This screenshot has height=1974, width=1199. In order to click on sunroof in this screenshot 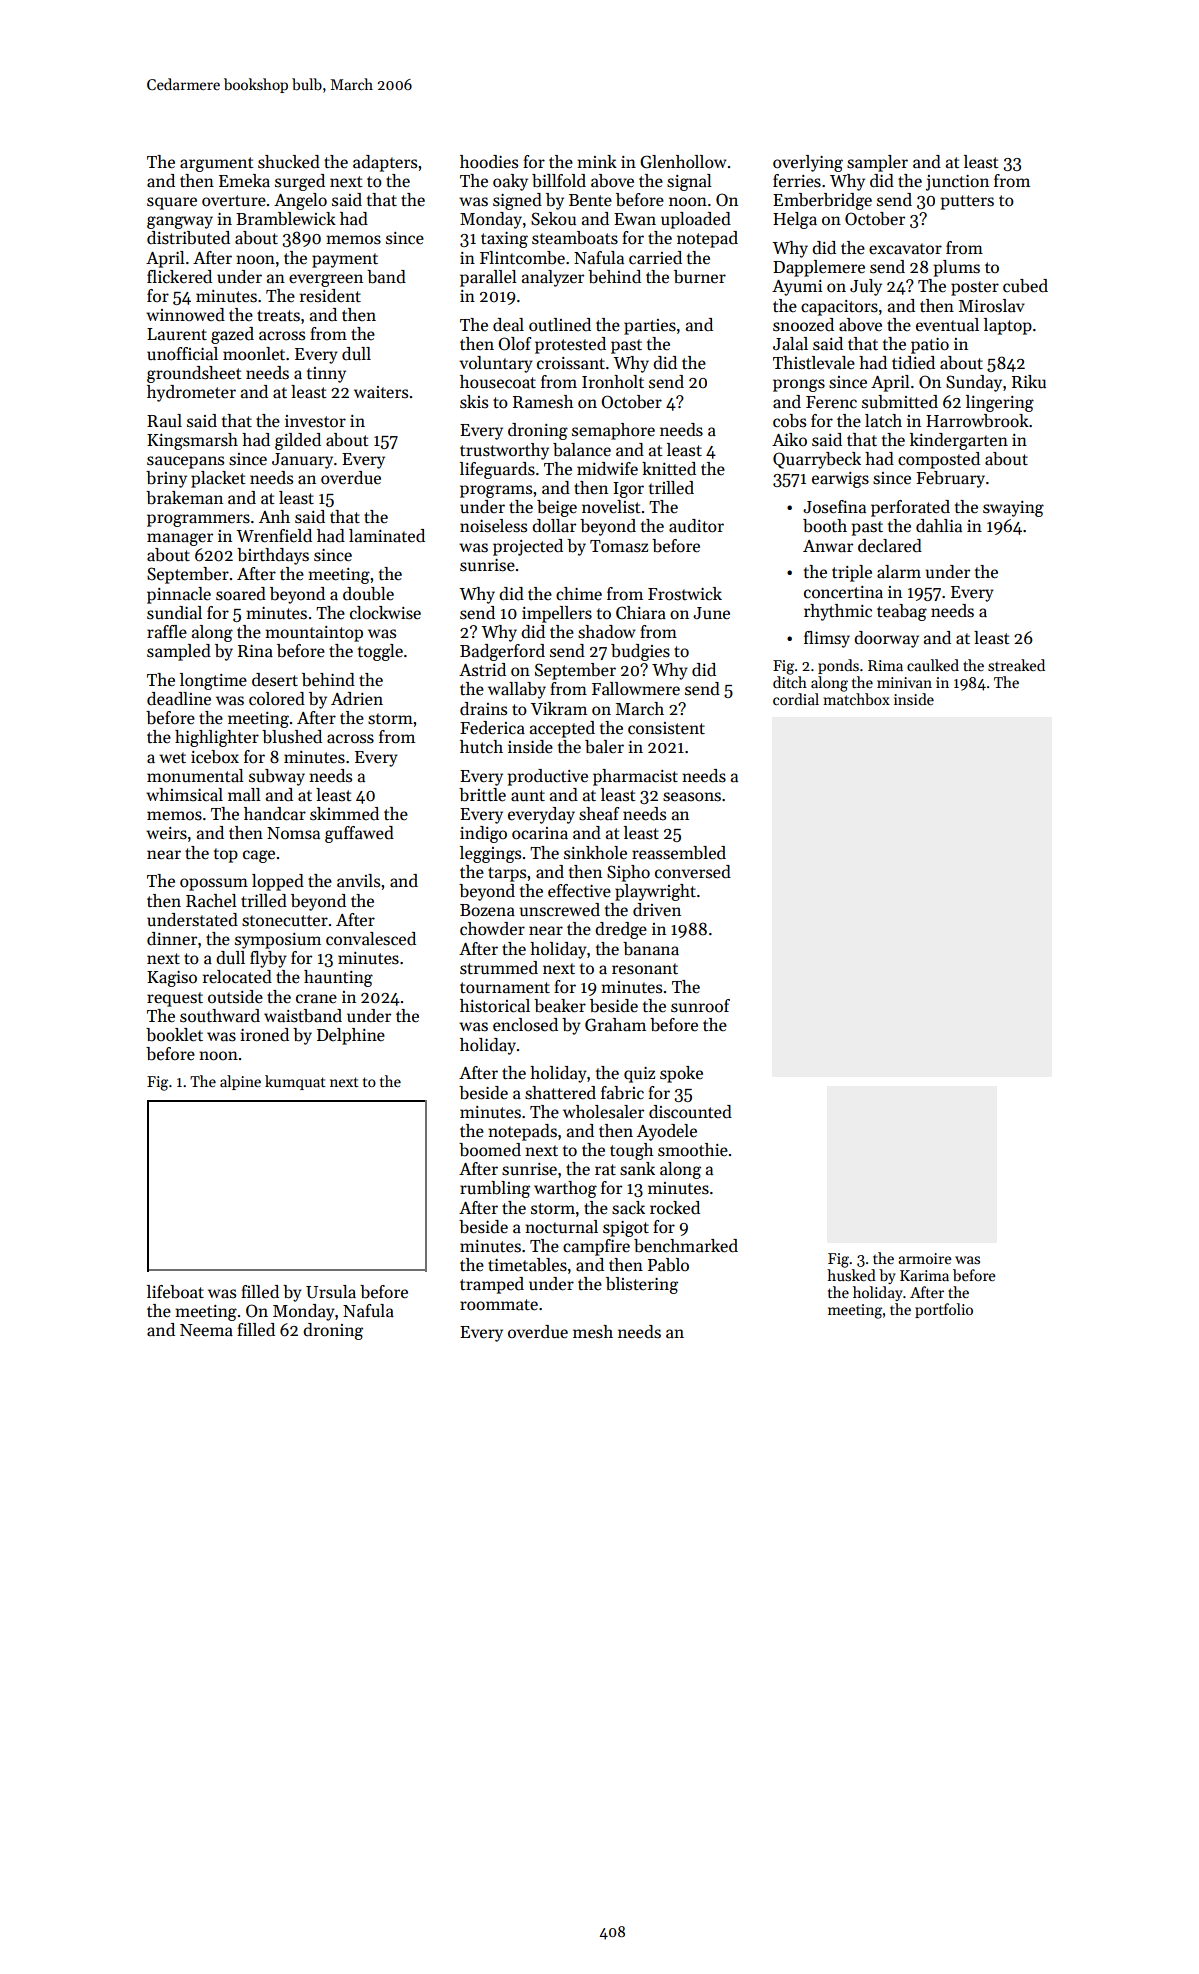, I will do `click(700, 1006)`.
